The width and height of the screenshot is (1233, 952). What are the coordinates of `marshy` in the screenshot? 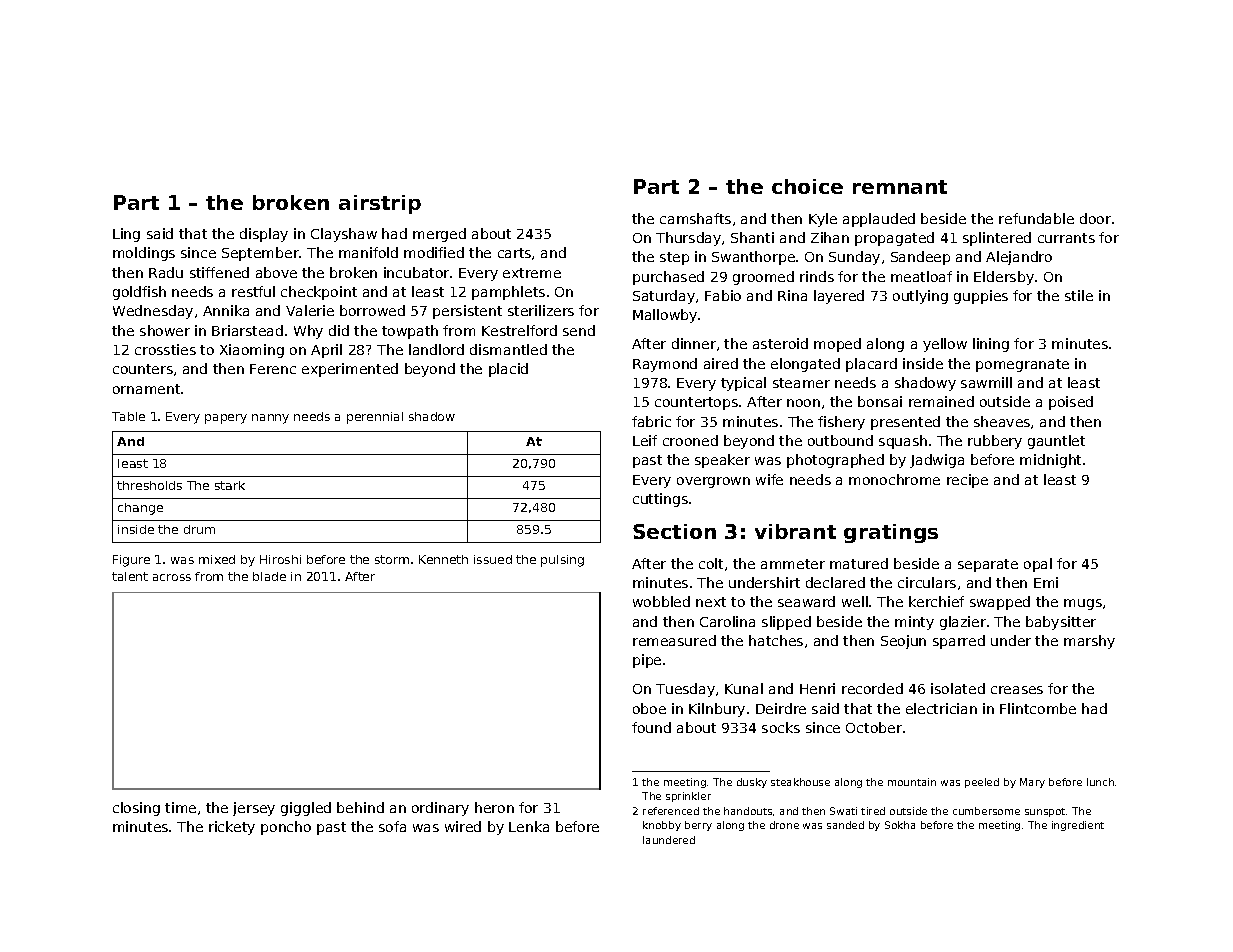 It's located at (1089, 642).
